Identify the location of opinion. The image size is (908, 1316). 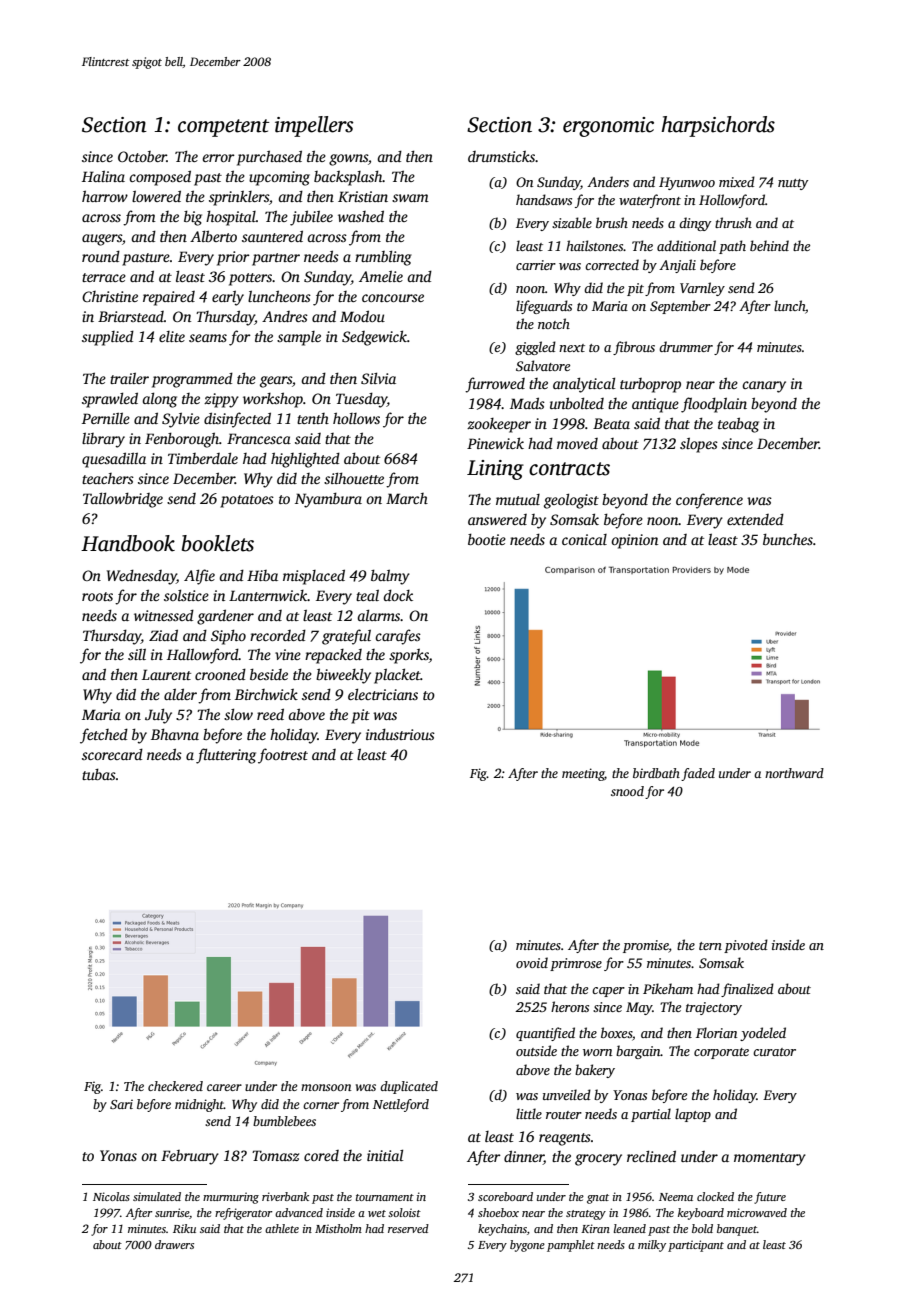
(634, 541).
